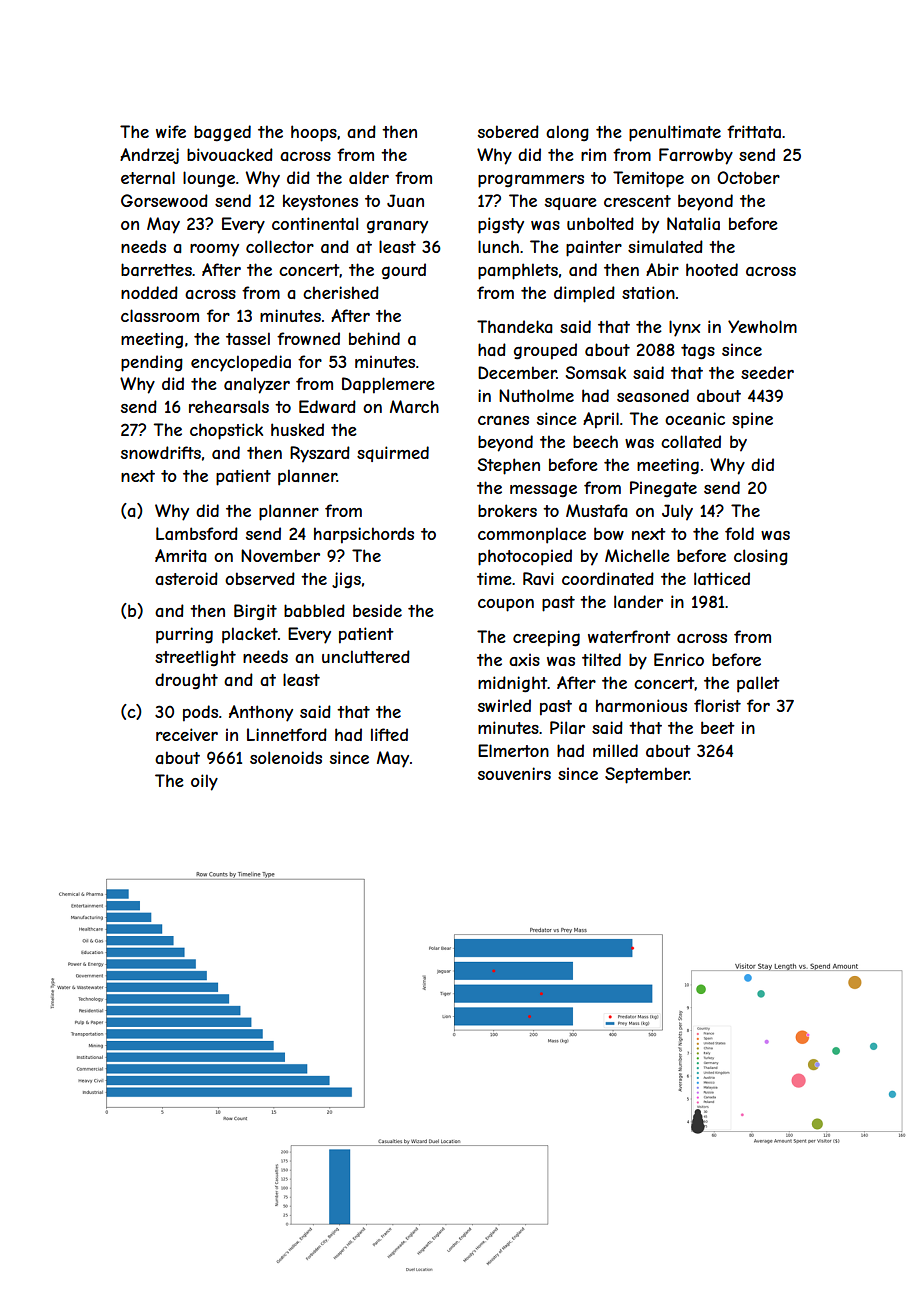 The image size is (924, 1308). I want to click on midnight, so click(513, 684).
